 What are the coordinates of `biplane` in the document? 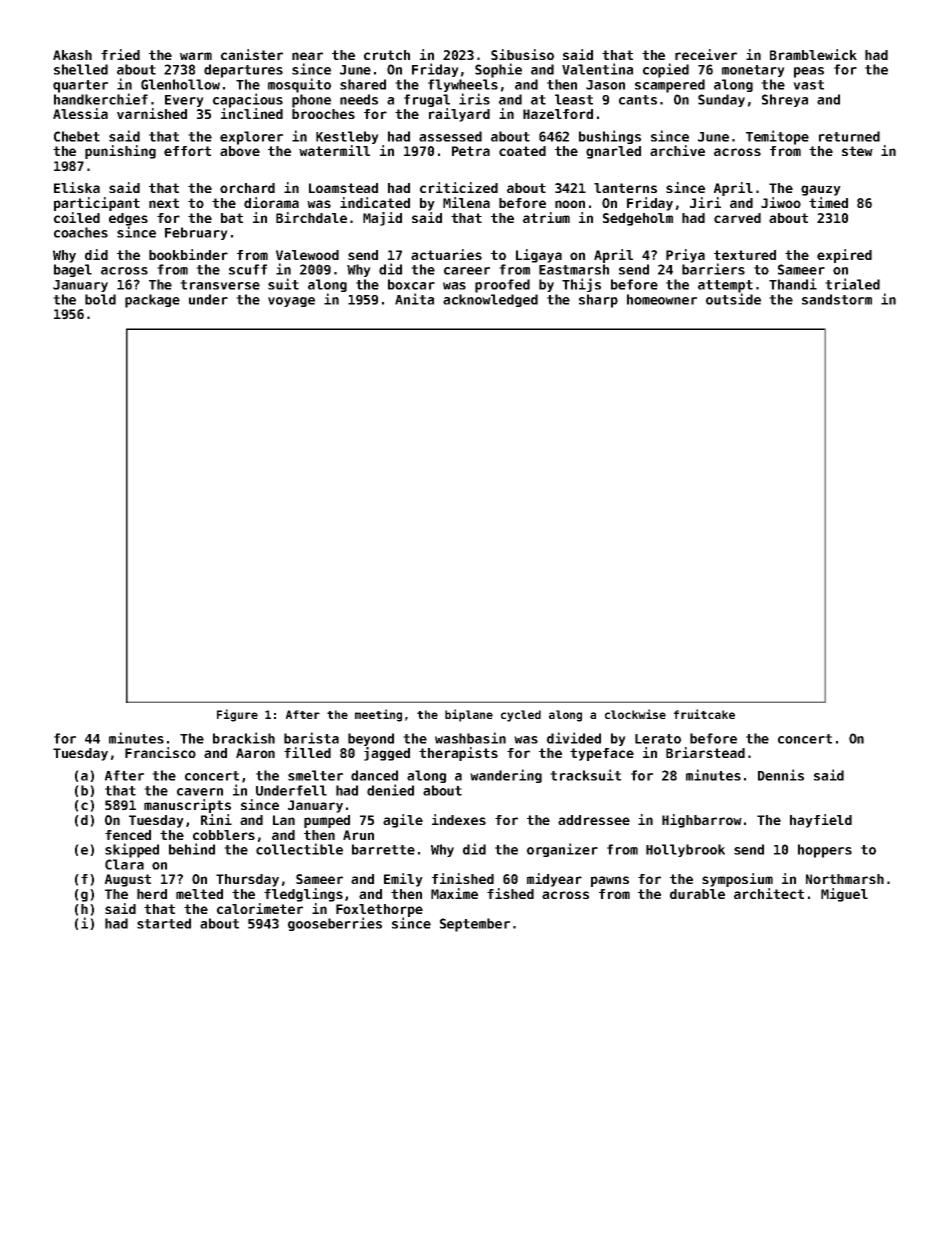 It's located at (469, 715).
